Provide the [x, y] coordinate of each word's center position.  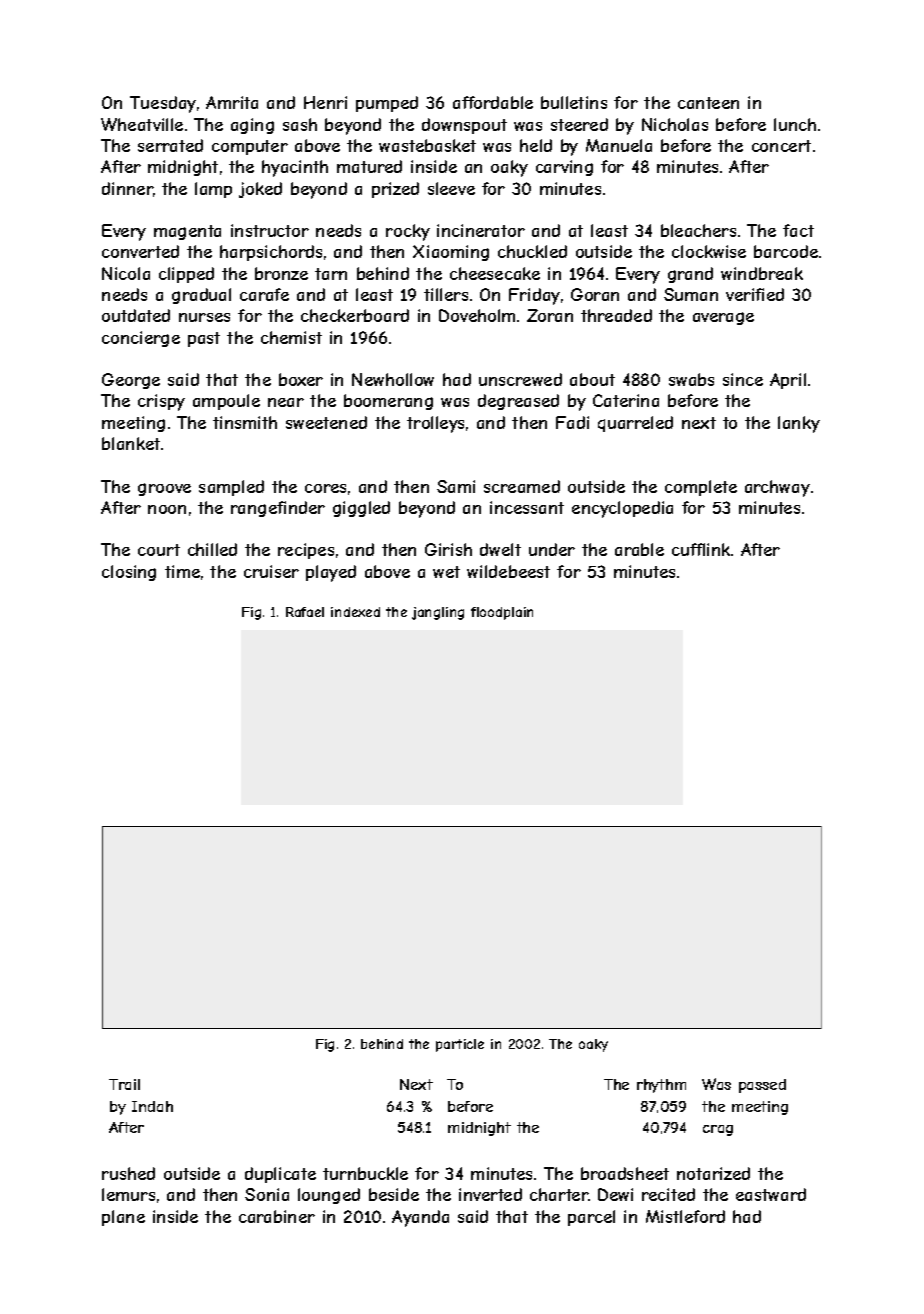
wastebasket [427, 145]
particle [460, 1045]
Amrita [232, 102]
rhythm [661, 1086]
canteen [708, 103]
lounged [329, 1196]
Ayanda [420, 1218]
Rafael [305, 612]
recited [668, 1194]
